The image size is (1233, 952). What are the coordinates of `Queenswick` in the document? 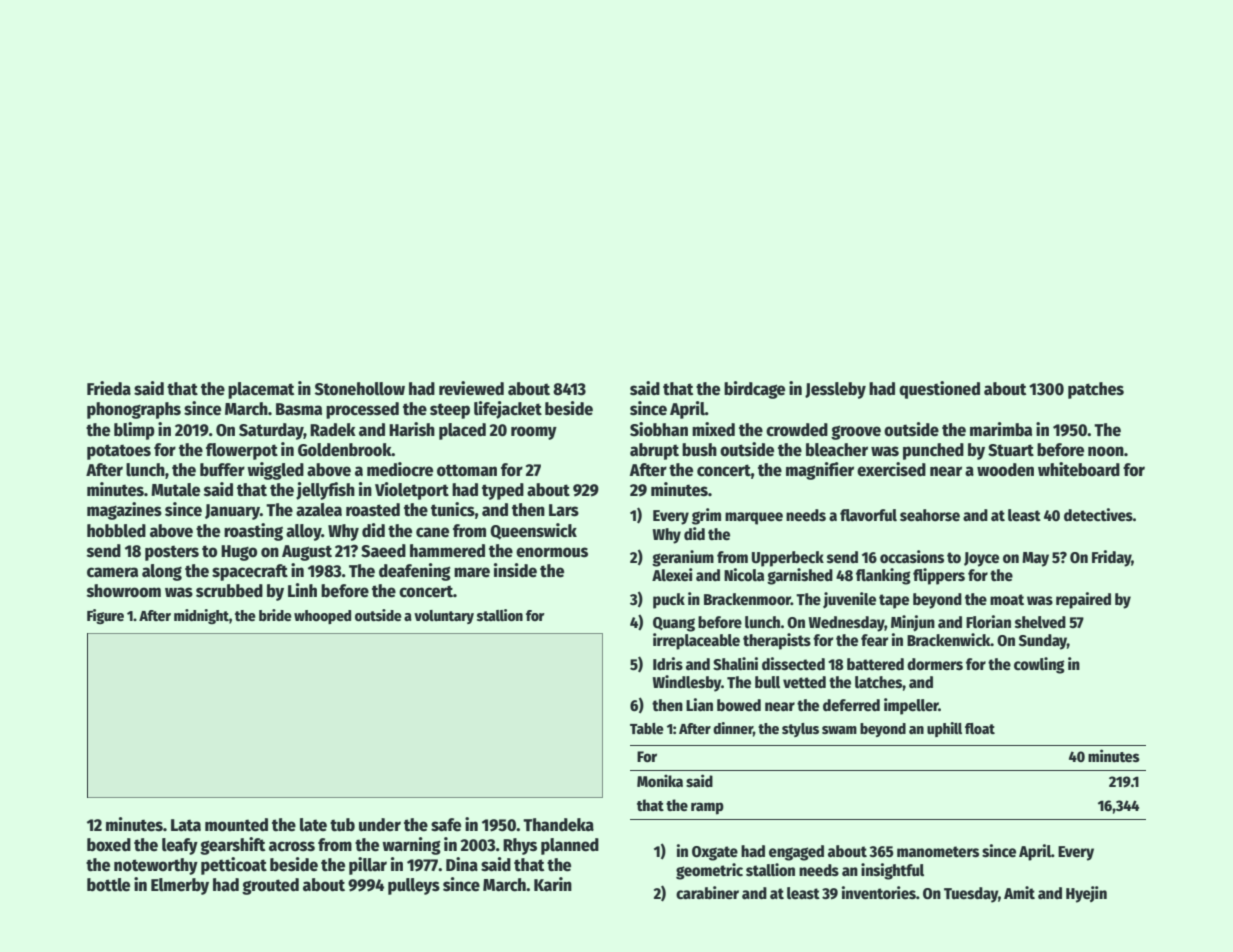 It's located at (533, 531).
